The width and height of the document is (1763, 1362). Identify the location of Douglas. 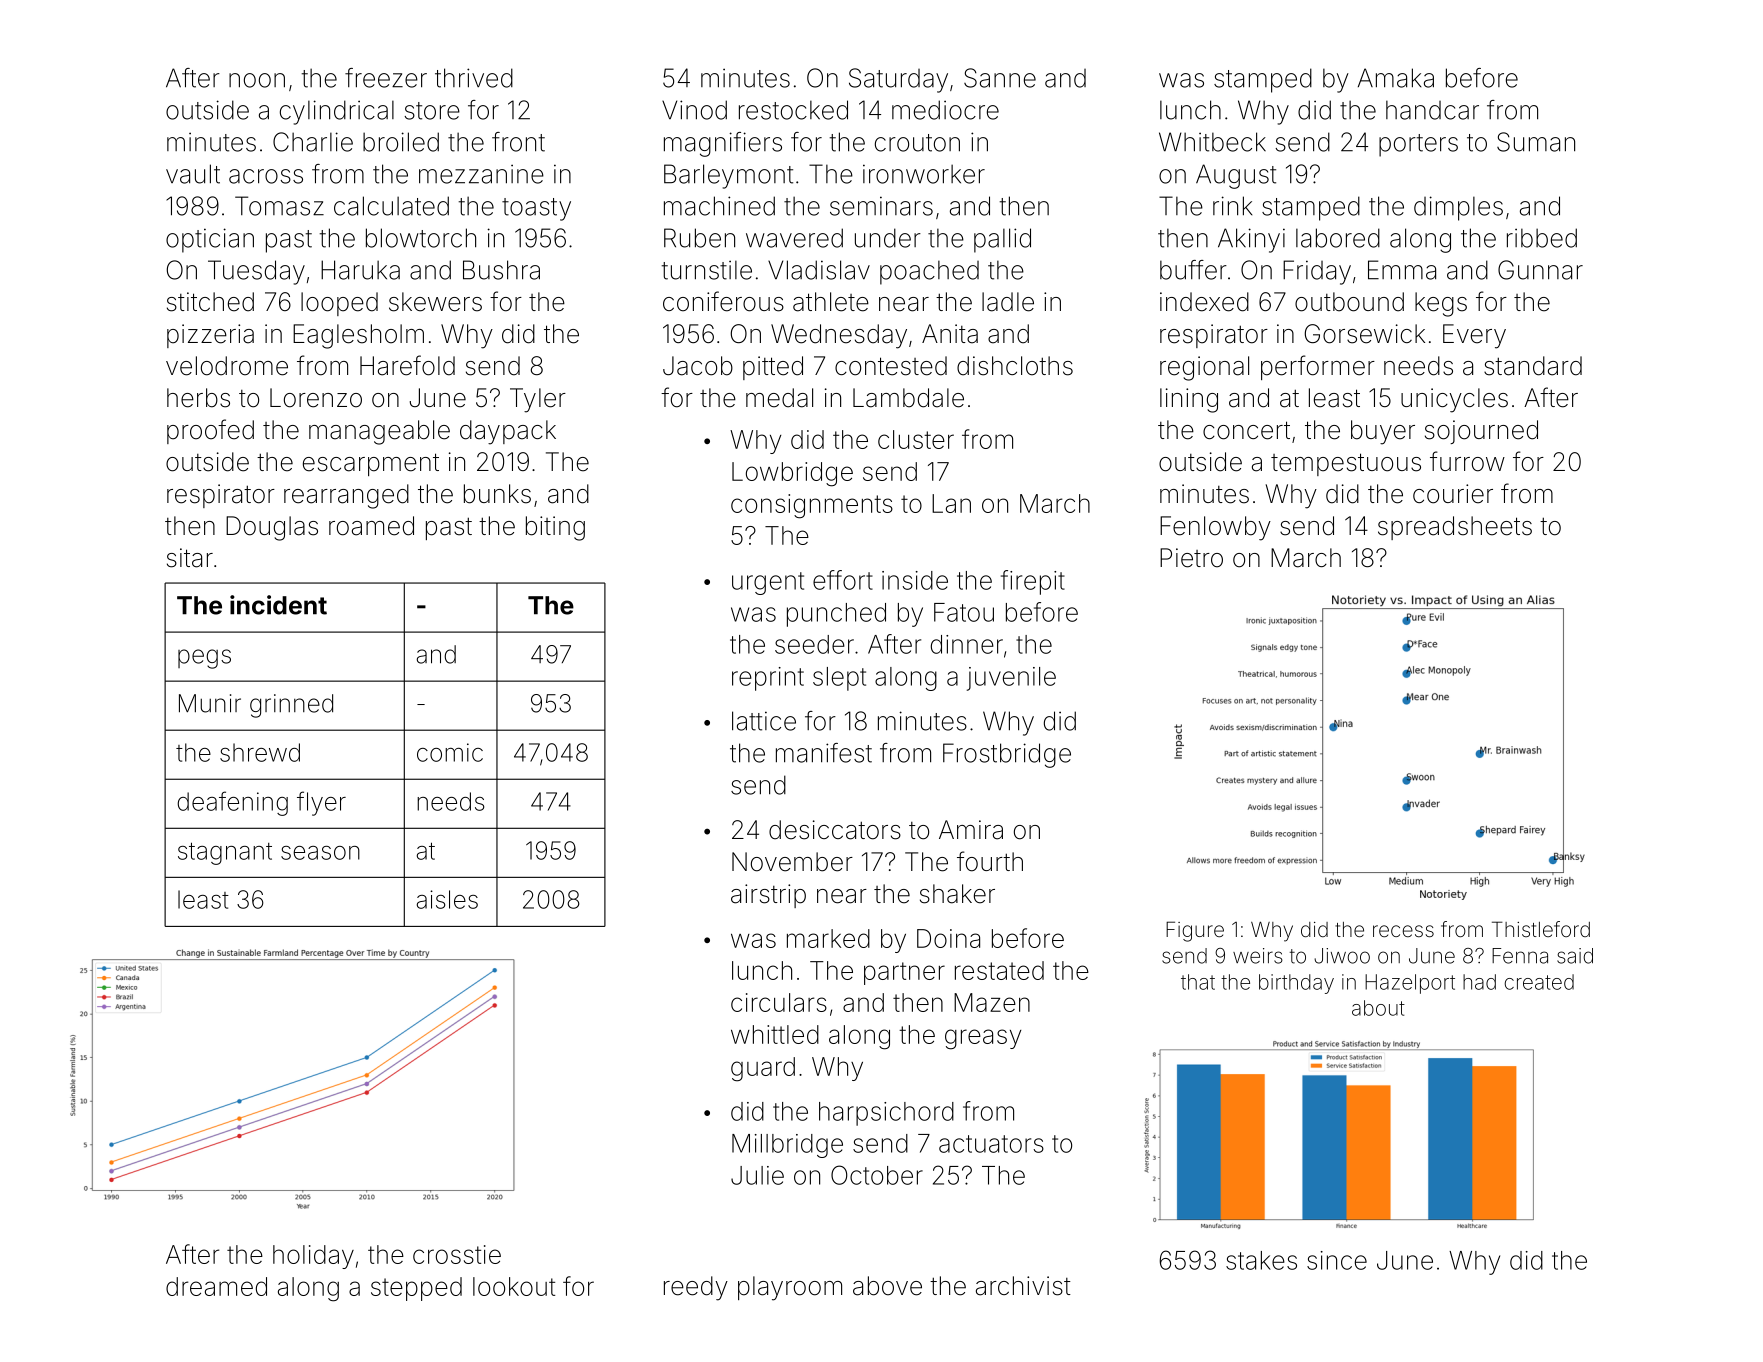
(272, 528).
